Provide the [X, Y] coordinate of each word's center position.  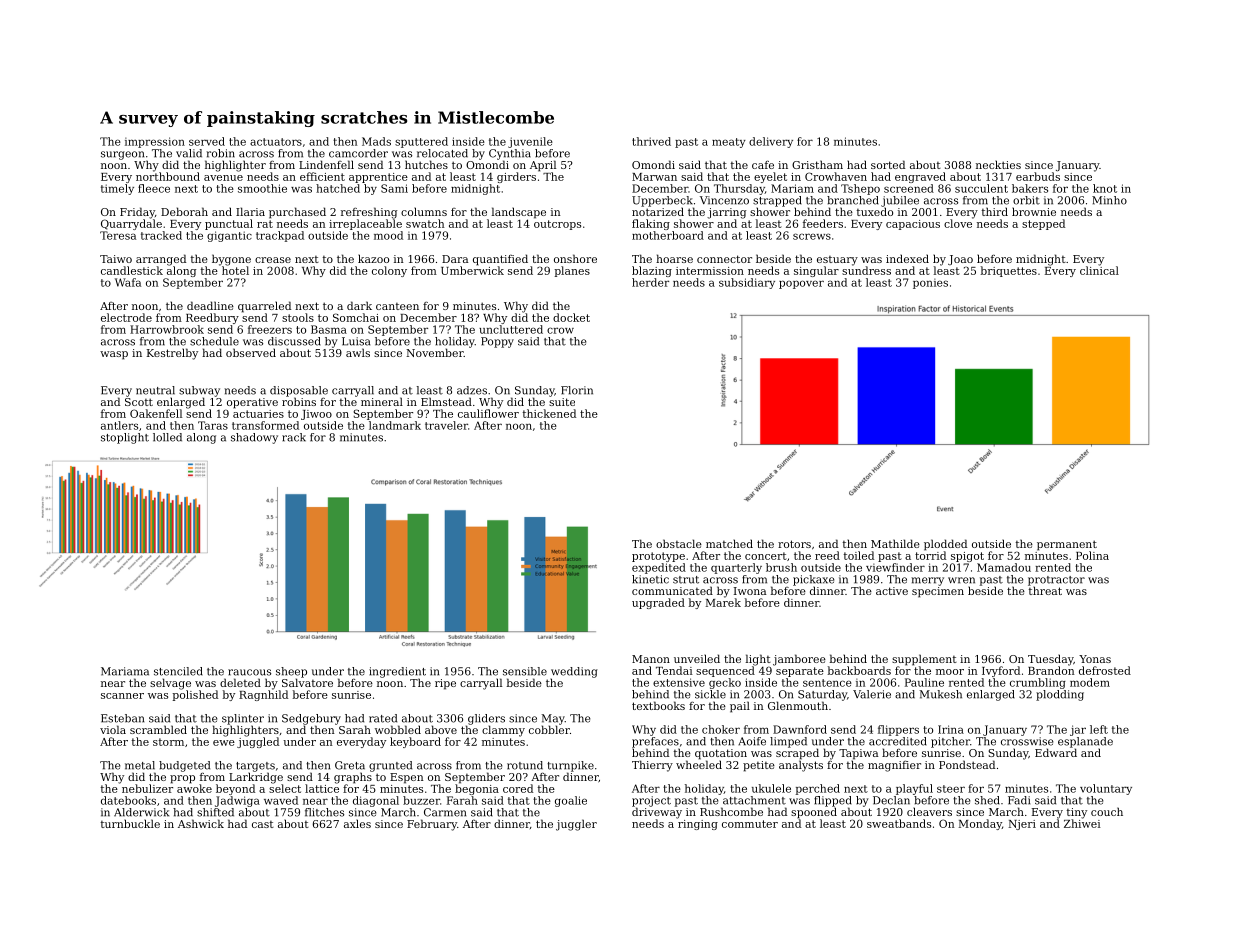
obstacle [679, 543]
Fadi [1019, 800]
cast [263, 824]
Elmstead [446, 401]
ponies [930, 284]
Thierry [652, 766]
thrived [651, 141]
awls [358, 352]
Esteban [122, 718]
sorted [888, 164]
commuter [750, 824]
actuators [276, 142]
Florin [577, 390]
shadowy [254, 438]
